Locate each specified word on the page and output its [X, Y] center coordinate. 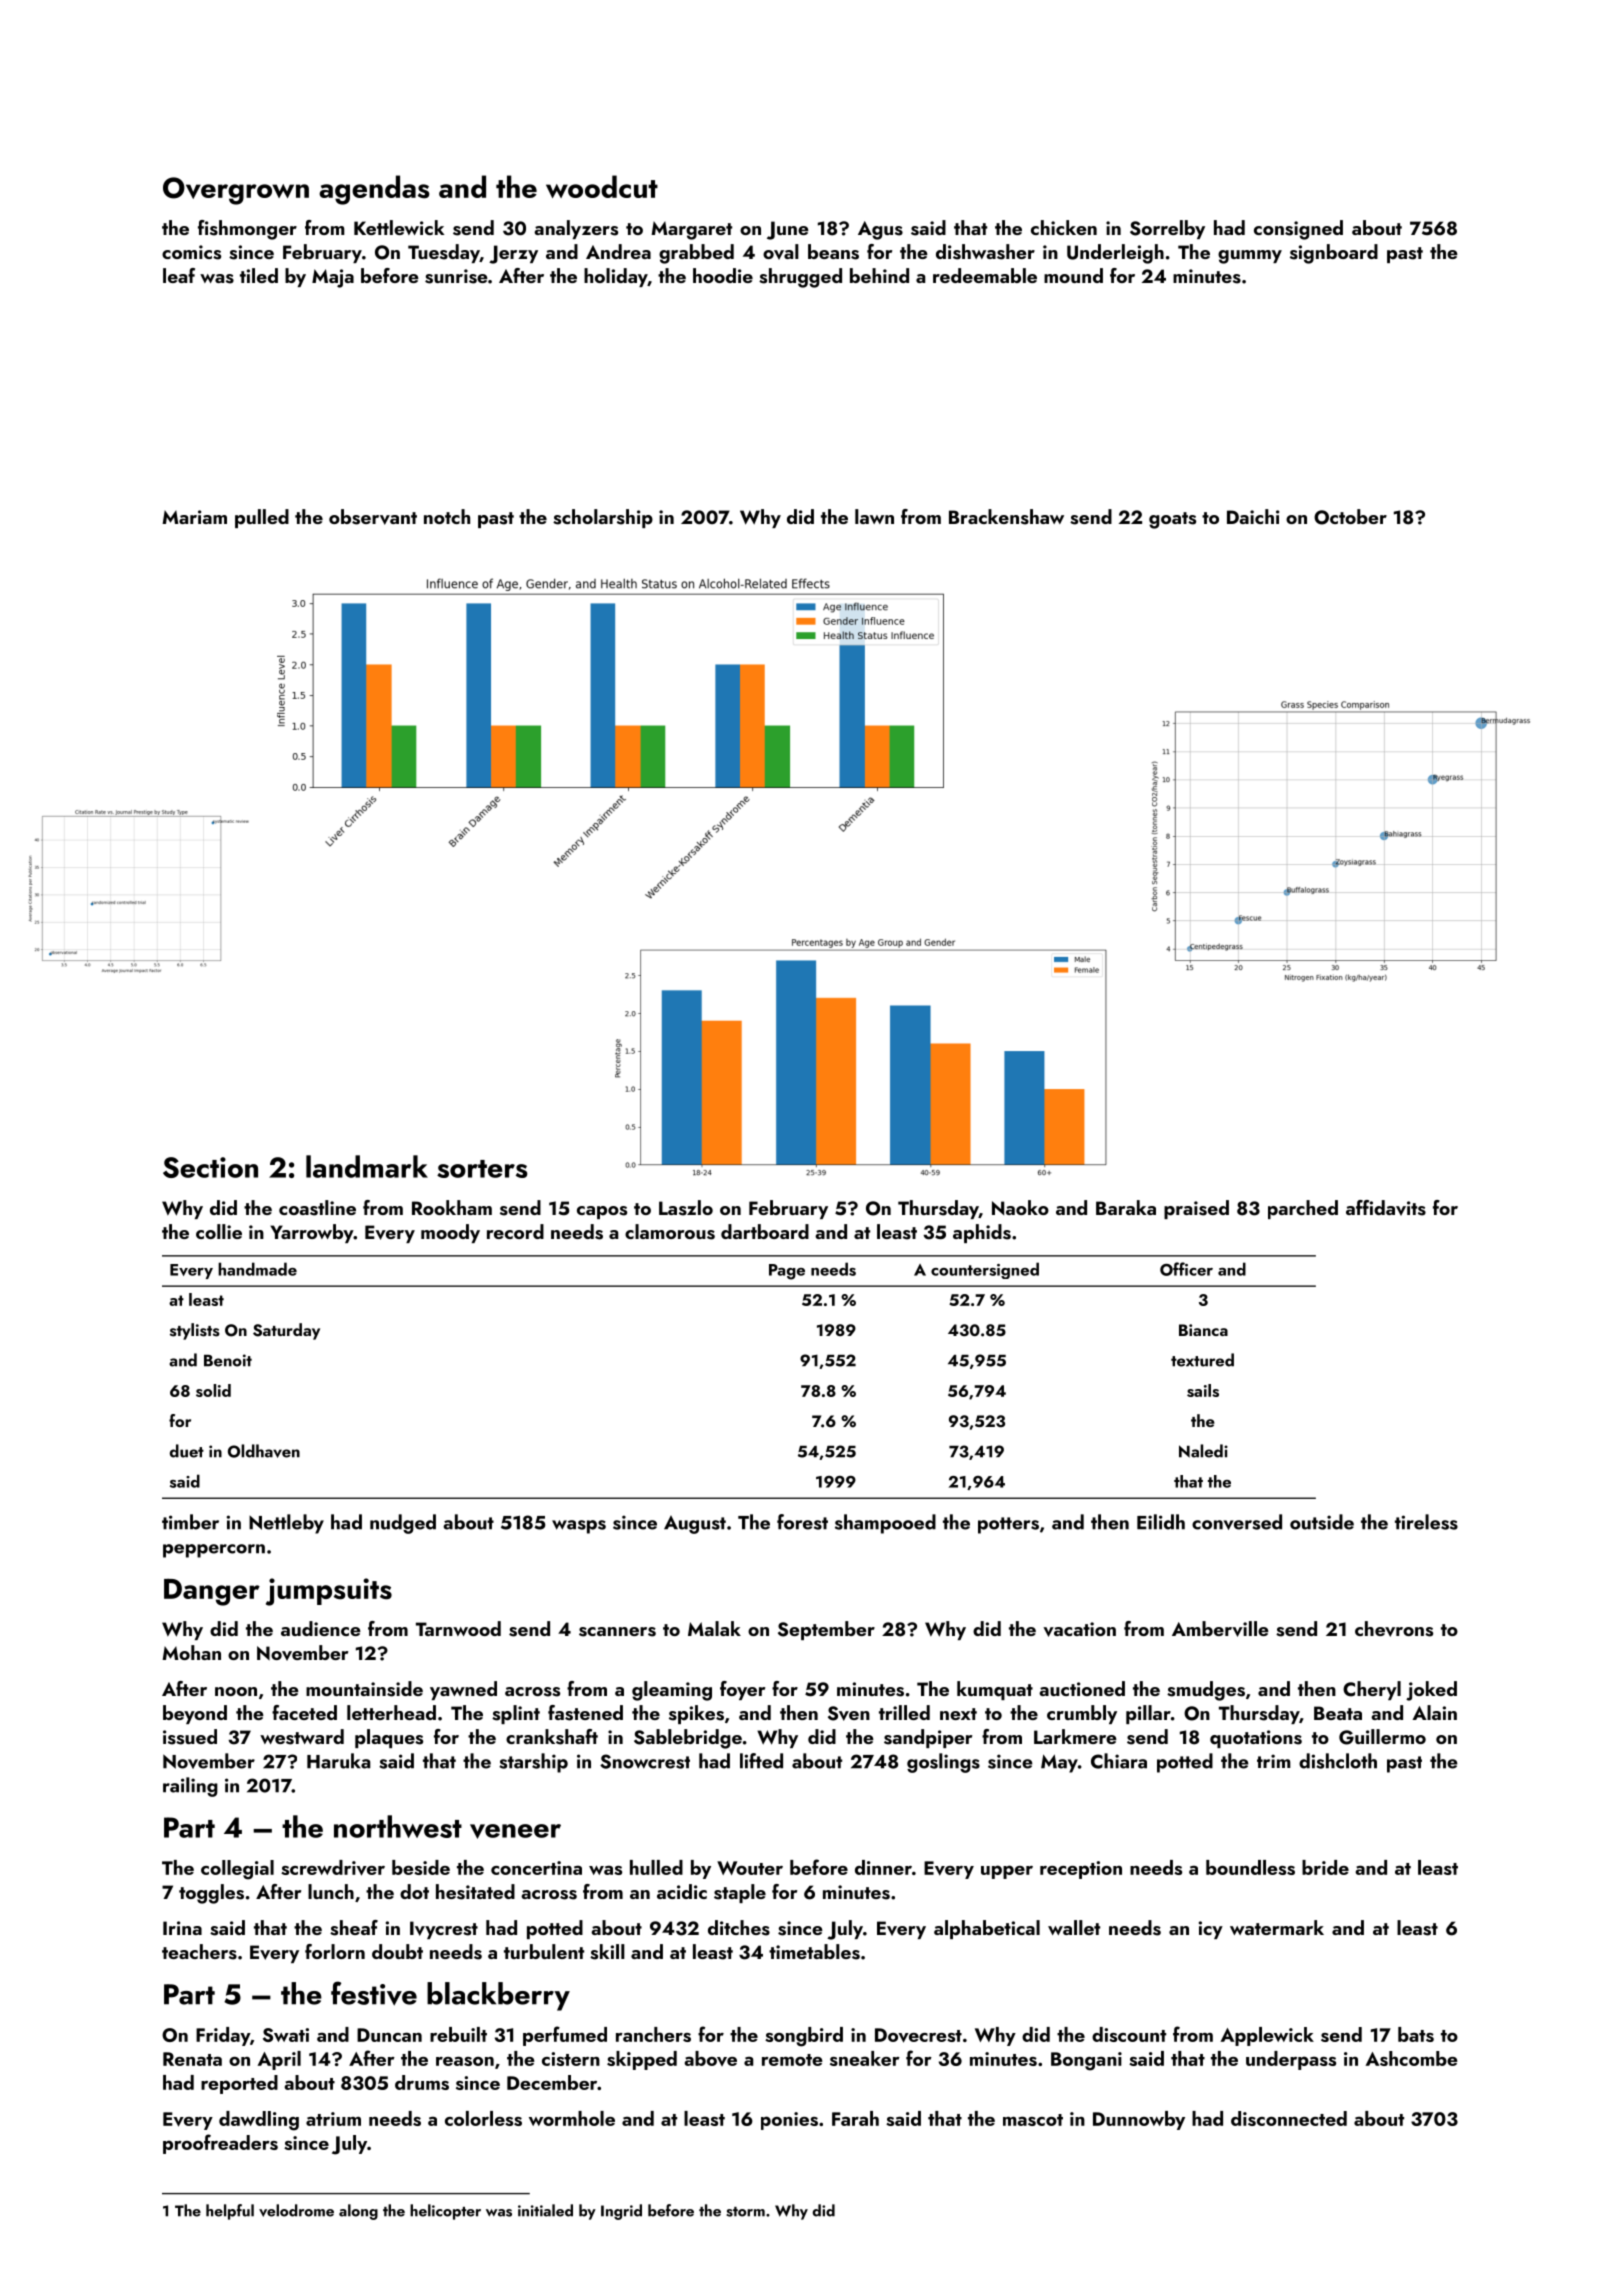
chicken [1064, 227]
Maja [333, 278]
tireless [1426, 1522]
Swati [286, 2035]
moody [450, 1233]
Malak [714, 1628]
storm [745, 2212]
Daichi [1253, 516]
